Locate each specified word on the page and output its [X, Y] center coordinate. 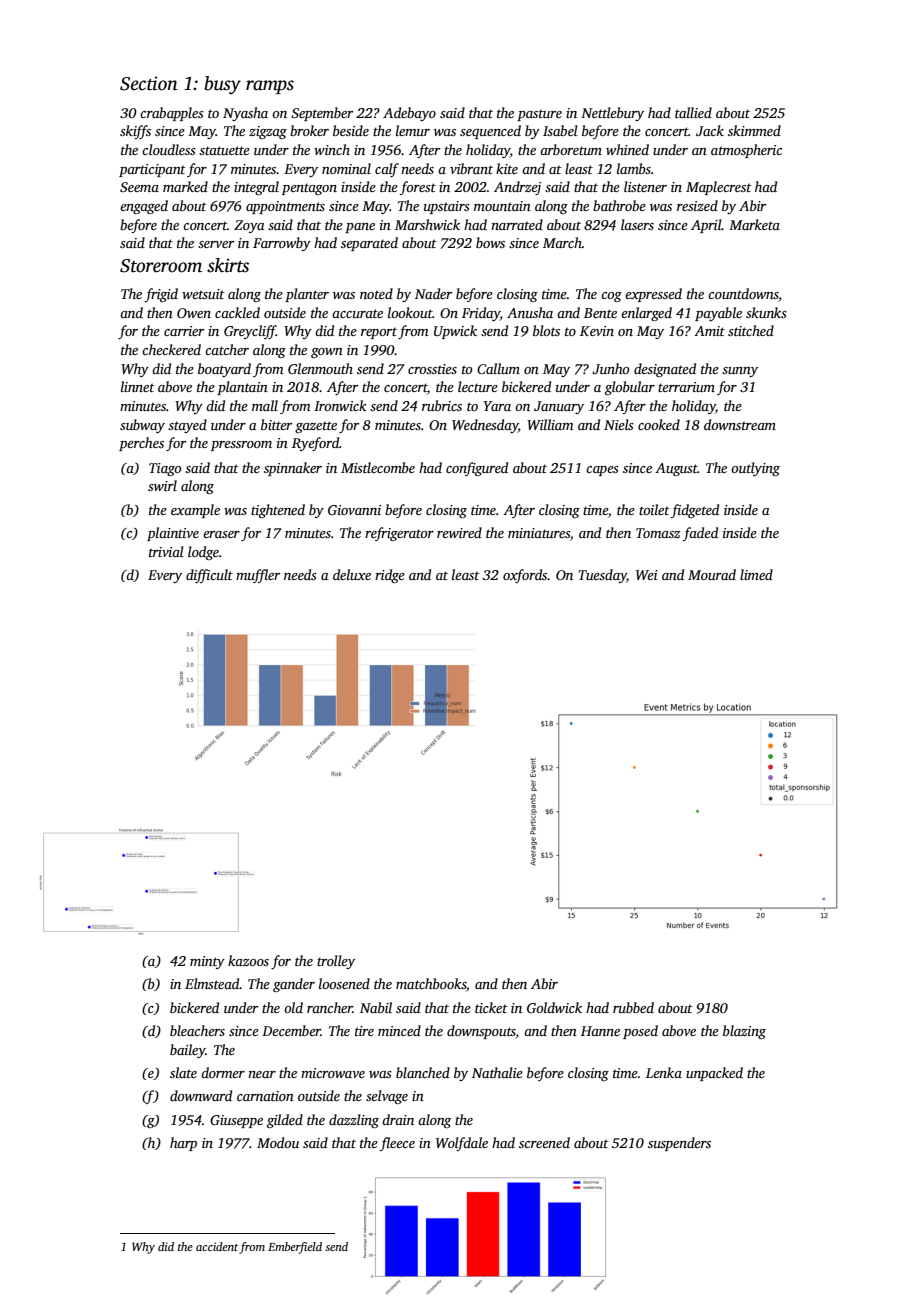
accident [217, 1246]
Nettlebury [612, 114]
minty [207, 962]
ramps [270, 87]
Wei [647, 575]
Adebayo [409, 114]
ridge [390, 576]
